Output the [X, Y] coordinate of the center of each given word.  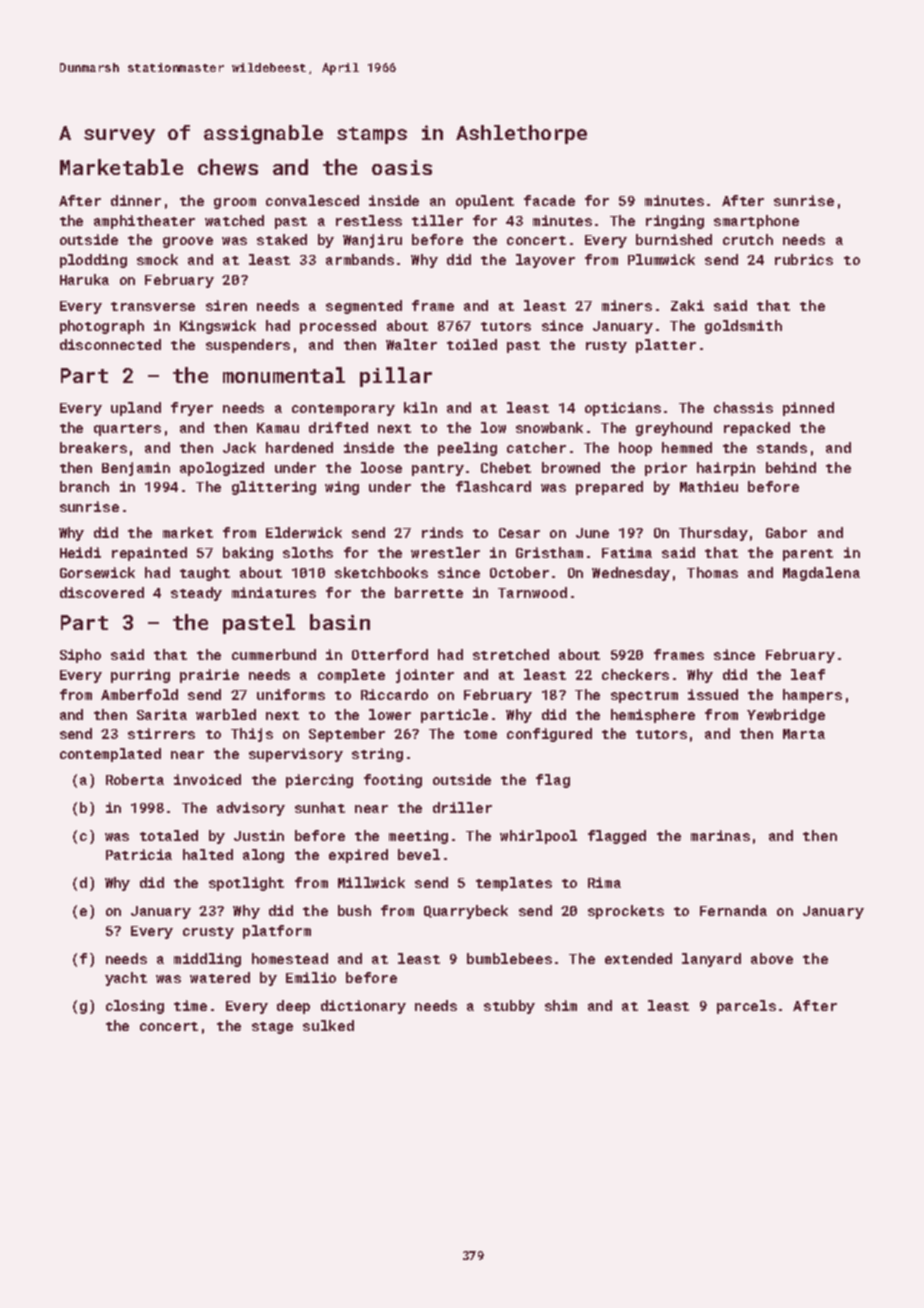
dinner [136, 200]
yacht [126, 979]
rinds [442, 532]
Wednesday [631, 574]
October [519, 572]
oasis [402, 167]
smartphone [756, 222]
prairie [209, 676]
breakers [93, 447]
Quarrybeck [466, 912]
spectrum [644, 697]
